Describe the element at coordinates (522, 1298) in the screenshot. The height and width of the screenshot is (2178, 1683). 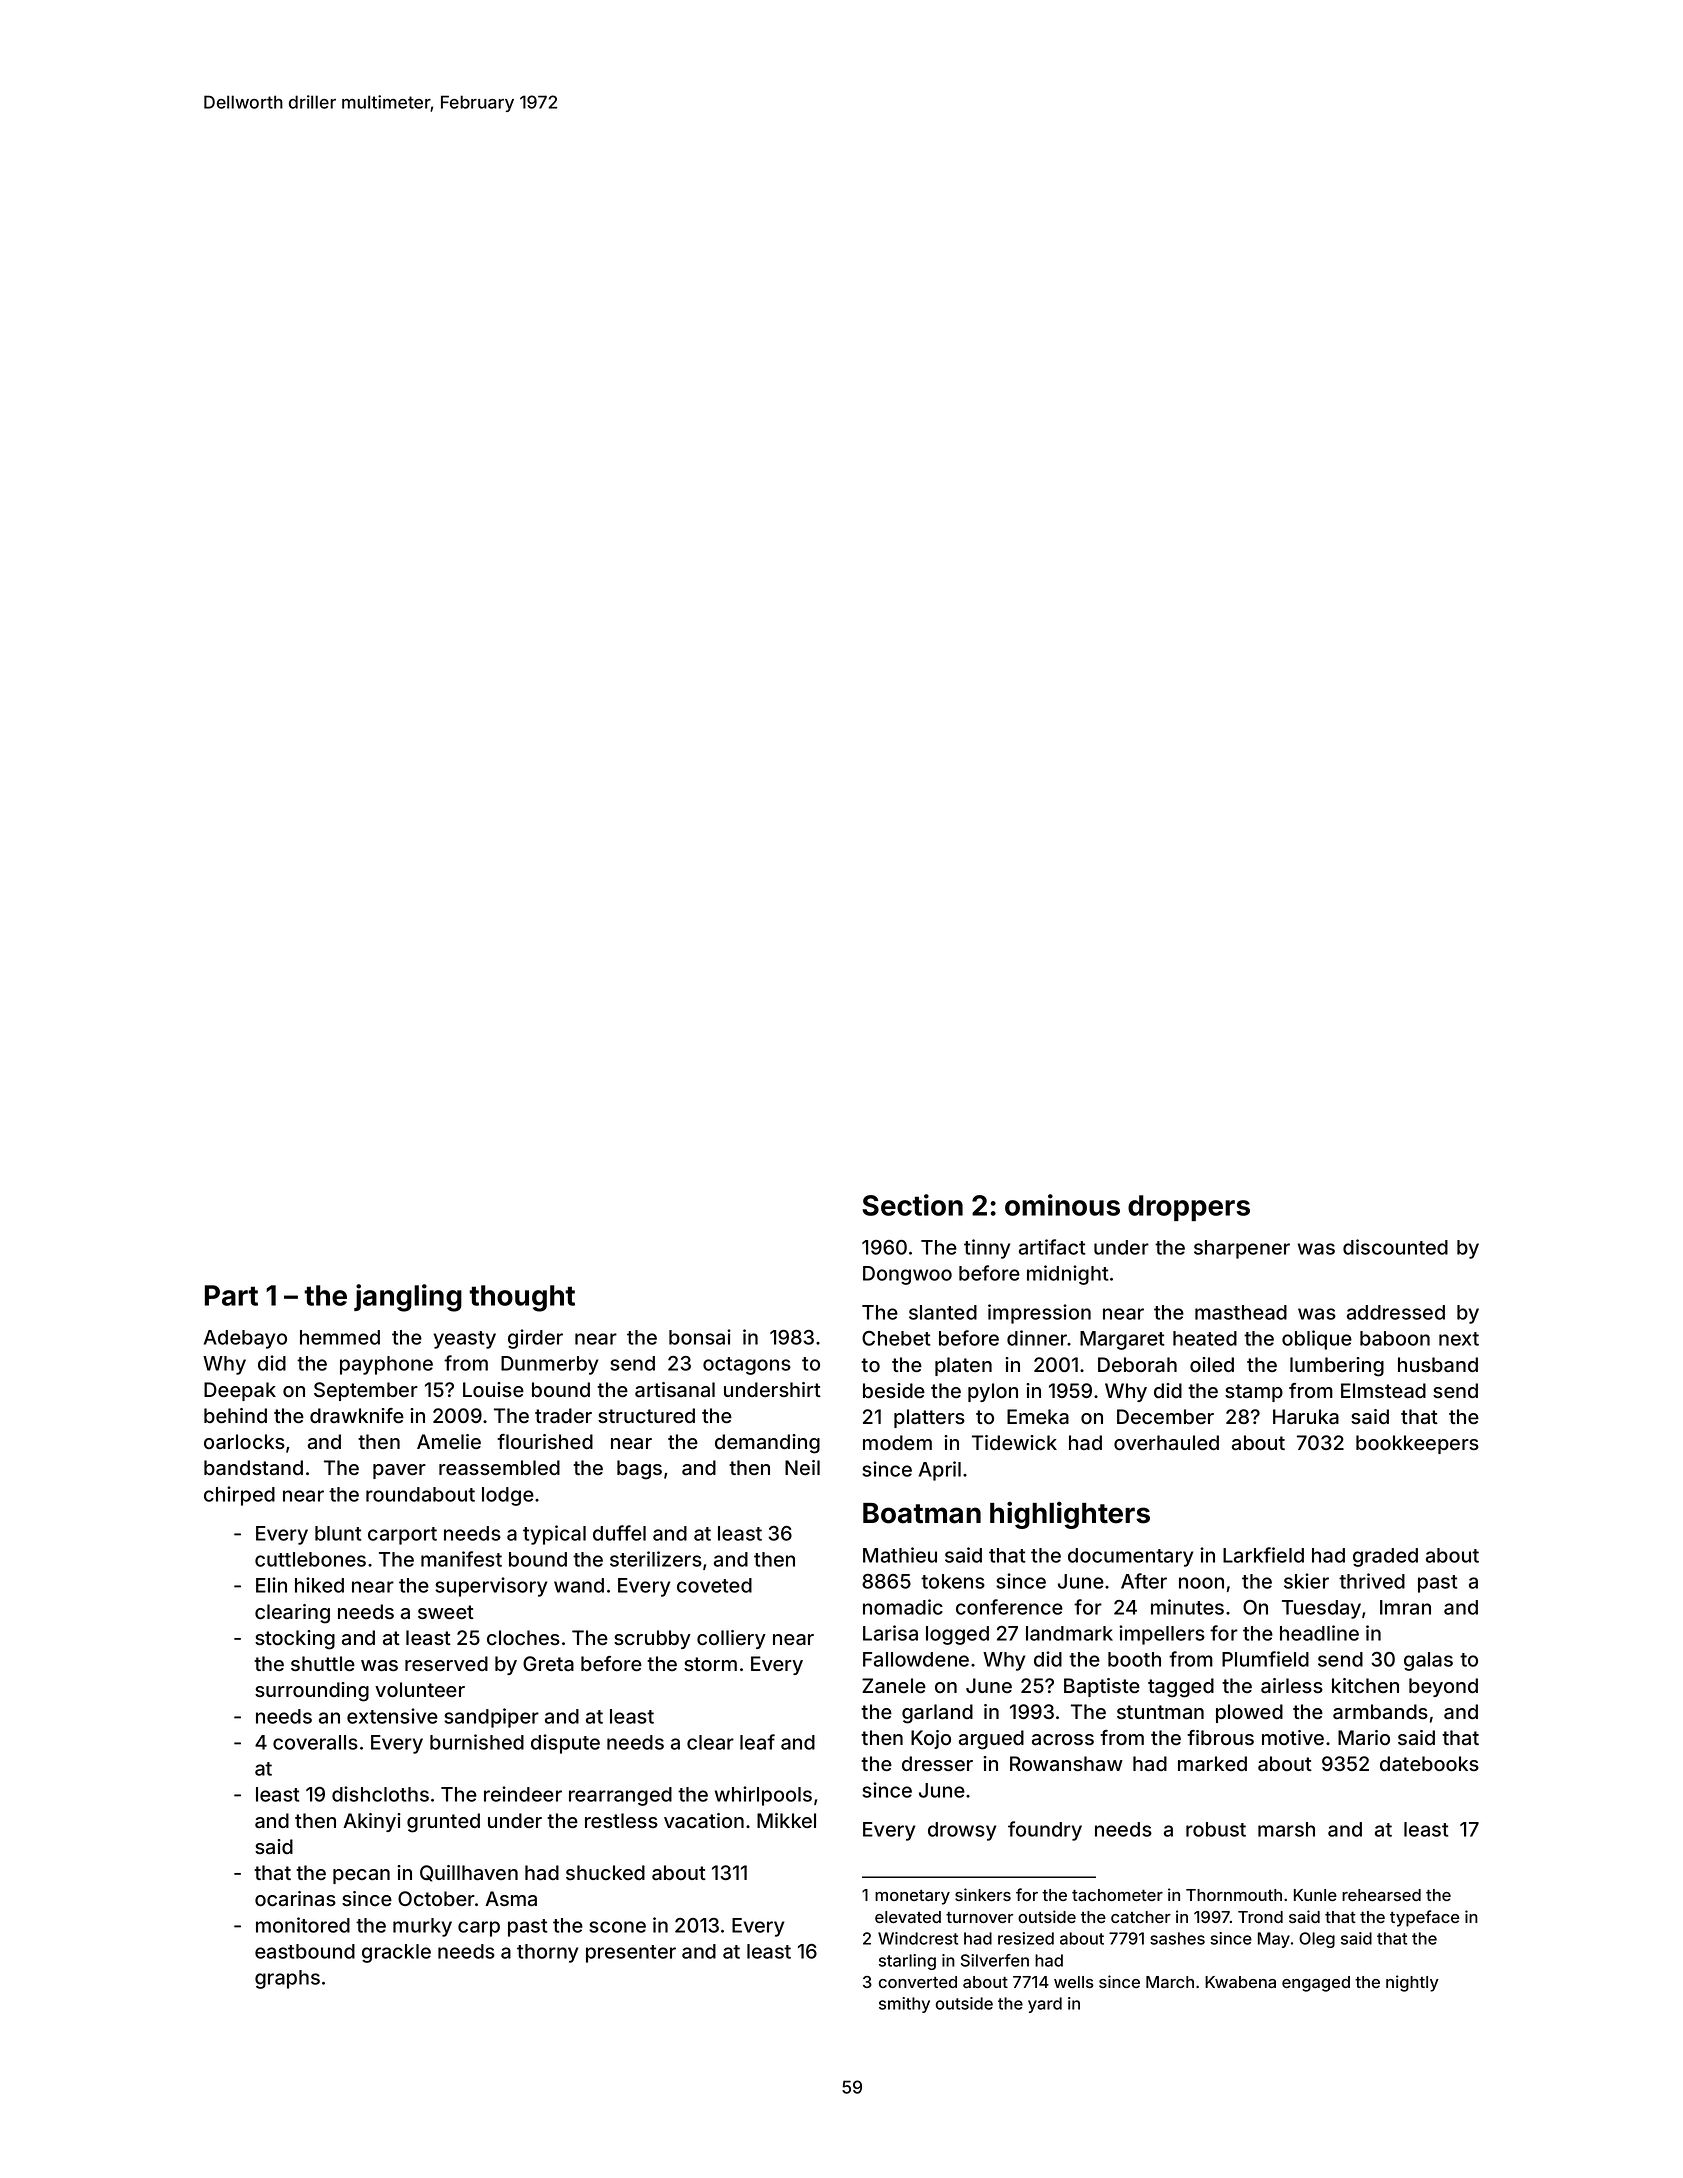
I see `thought` at that location.
